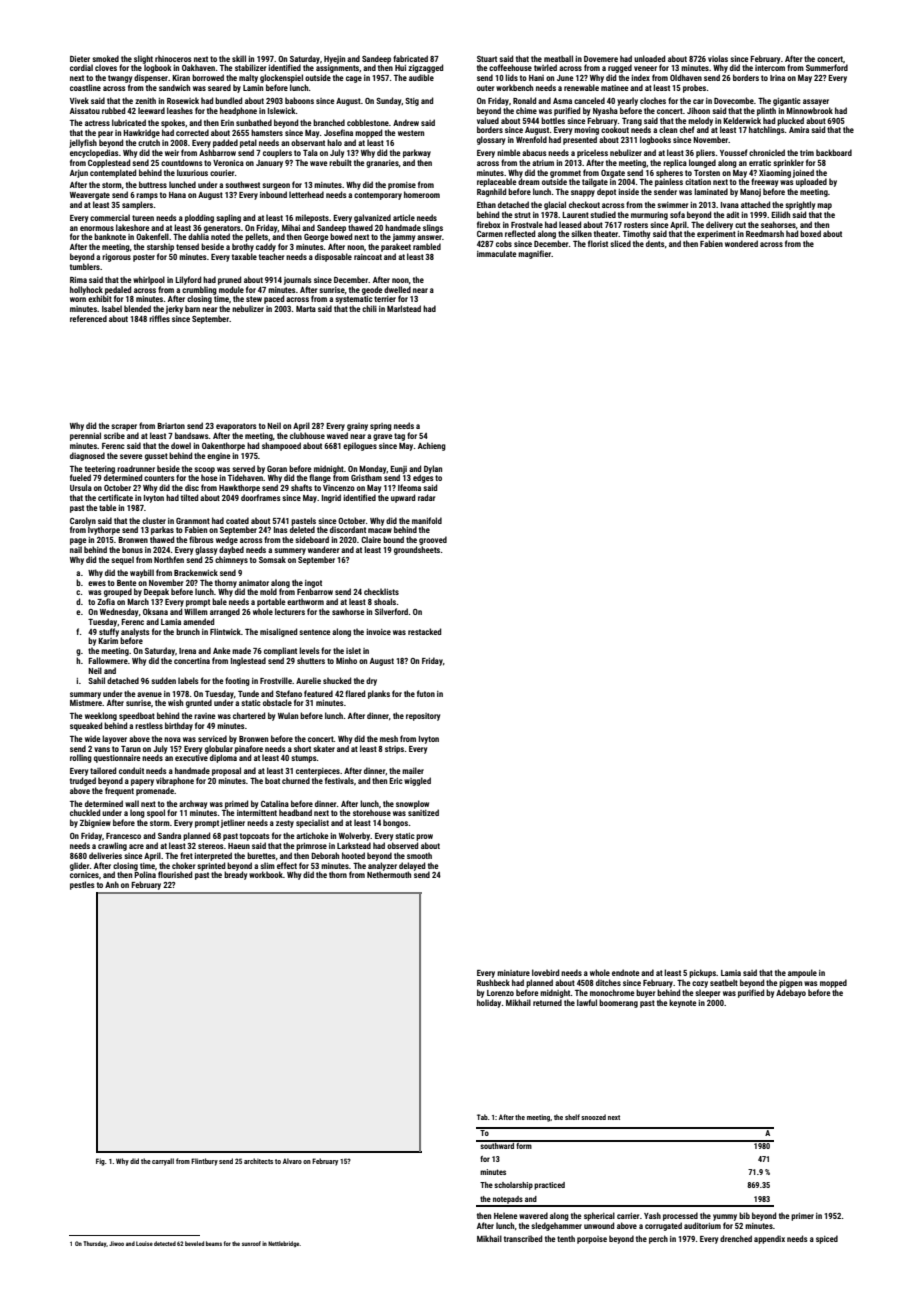 This screenshot has width=924, height=1308. What do you see at coordinates (116, 258) in the screenshot?
I see `rigorous` at bounding box center [116, 258].
